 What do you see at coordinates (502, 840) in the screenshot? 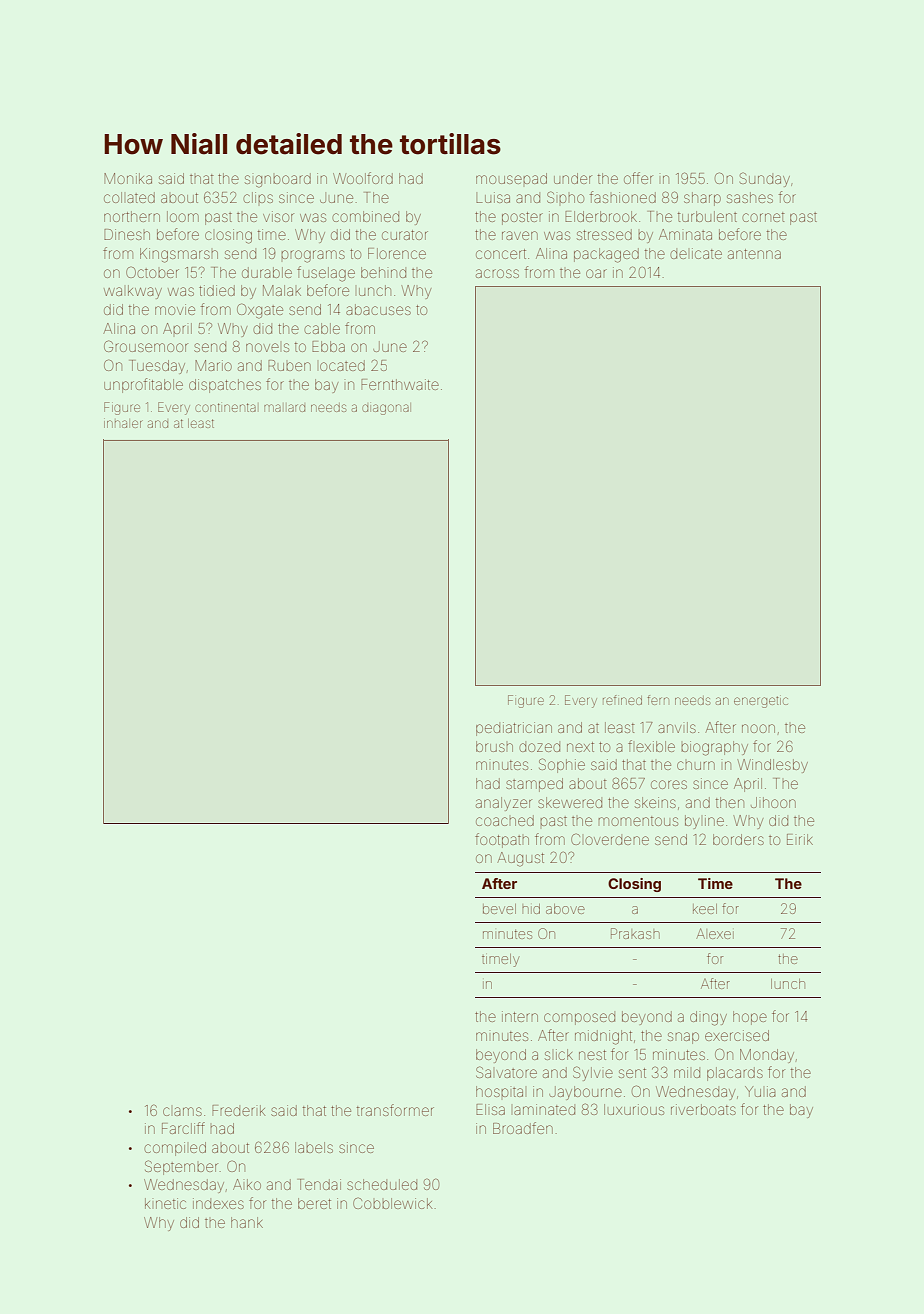
I see `footpath` at bounding box center [502, 840].
